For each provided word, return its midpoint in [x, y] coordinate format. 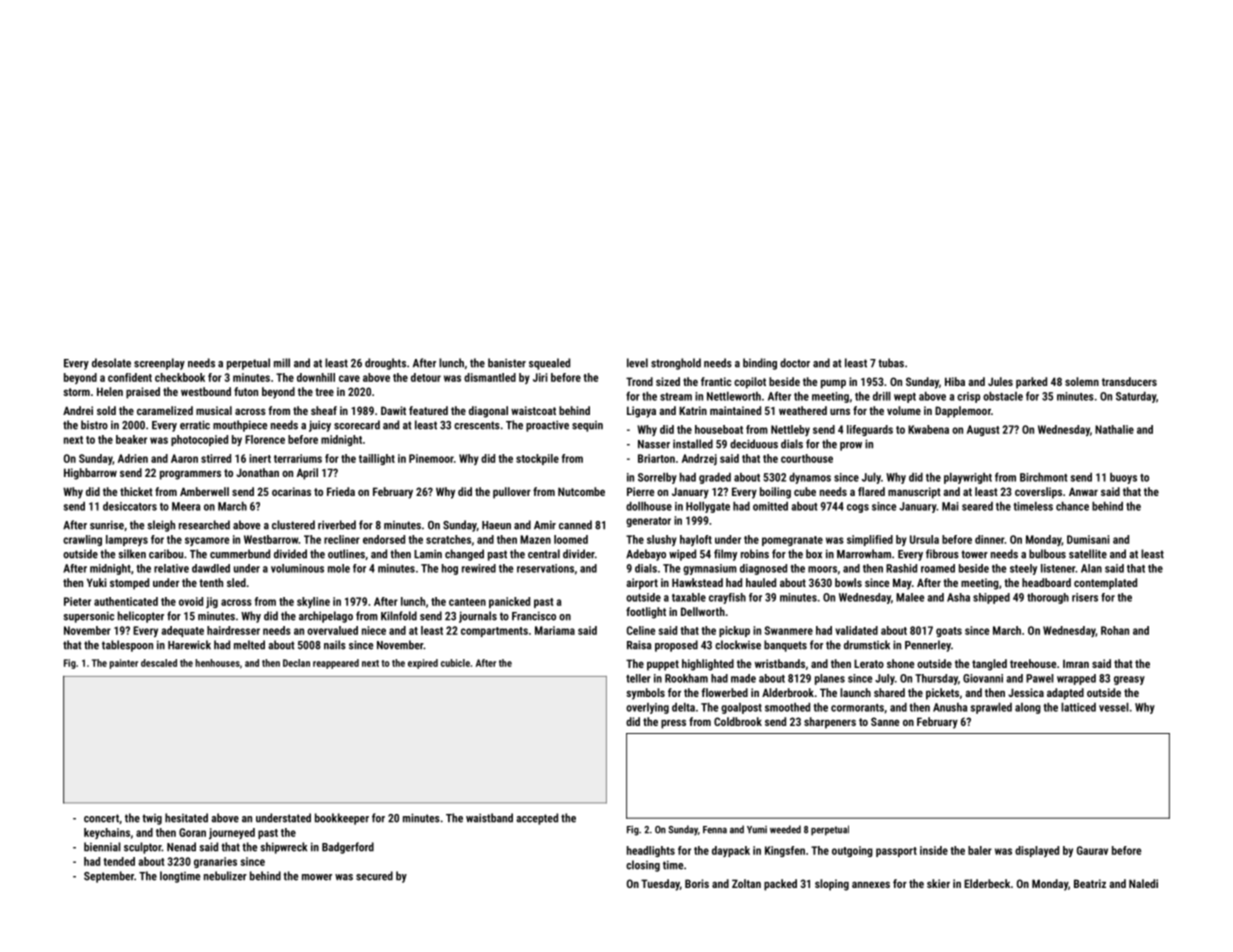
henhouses [217, 663]
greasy [1129, 680]
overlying [647, 708]
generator [648, 522]
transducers [1129, 381]
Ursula [924, 539]
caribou [166, 554]
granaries [215, 862]
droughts [385, 364]
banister [507, 363]
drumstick [867, 645]
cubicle [455, 663]
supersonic [89, 617]
